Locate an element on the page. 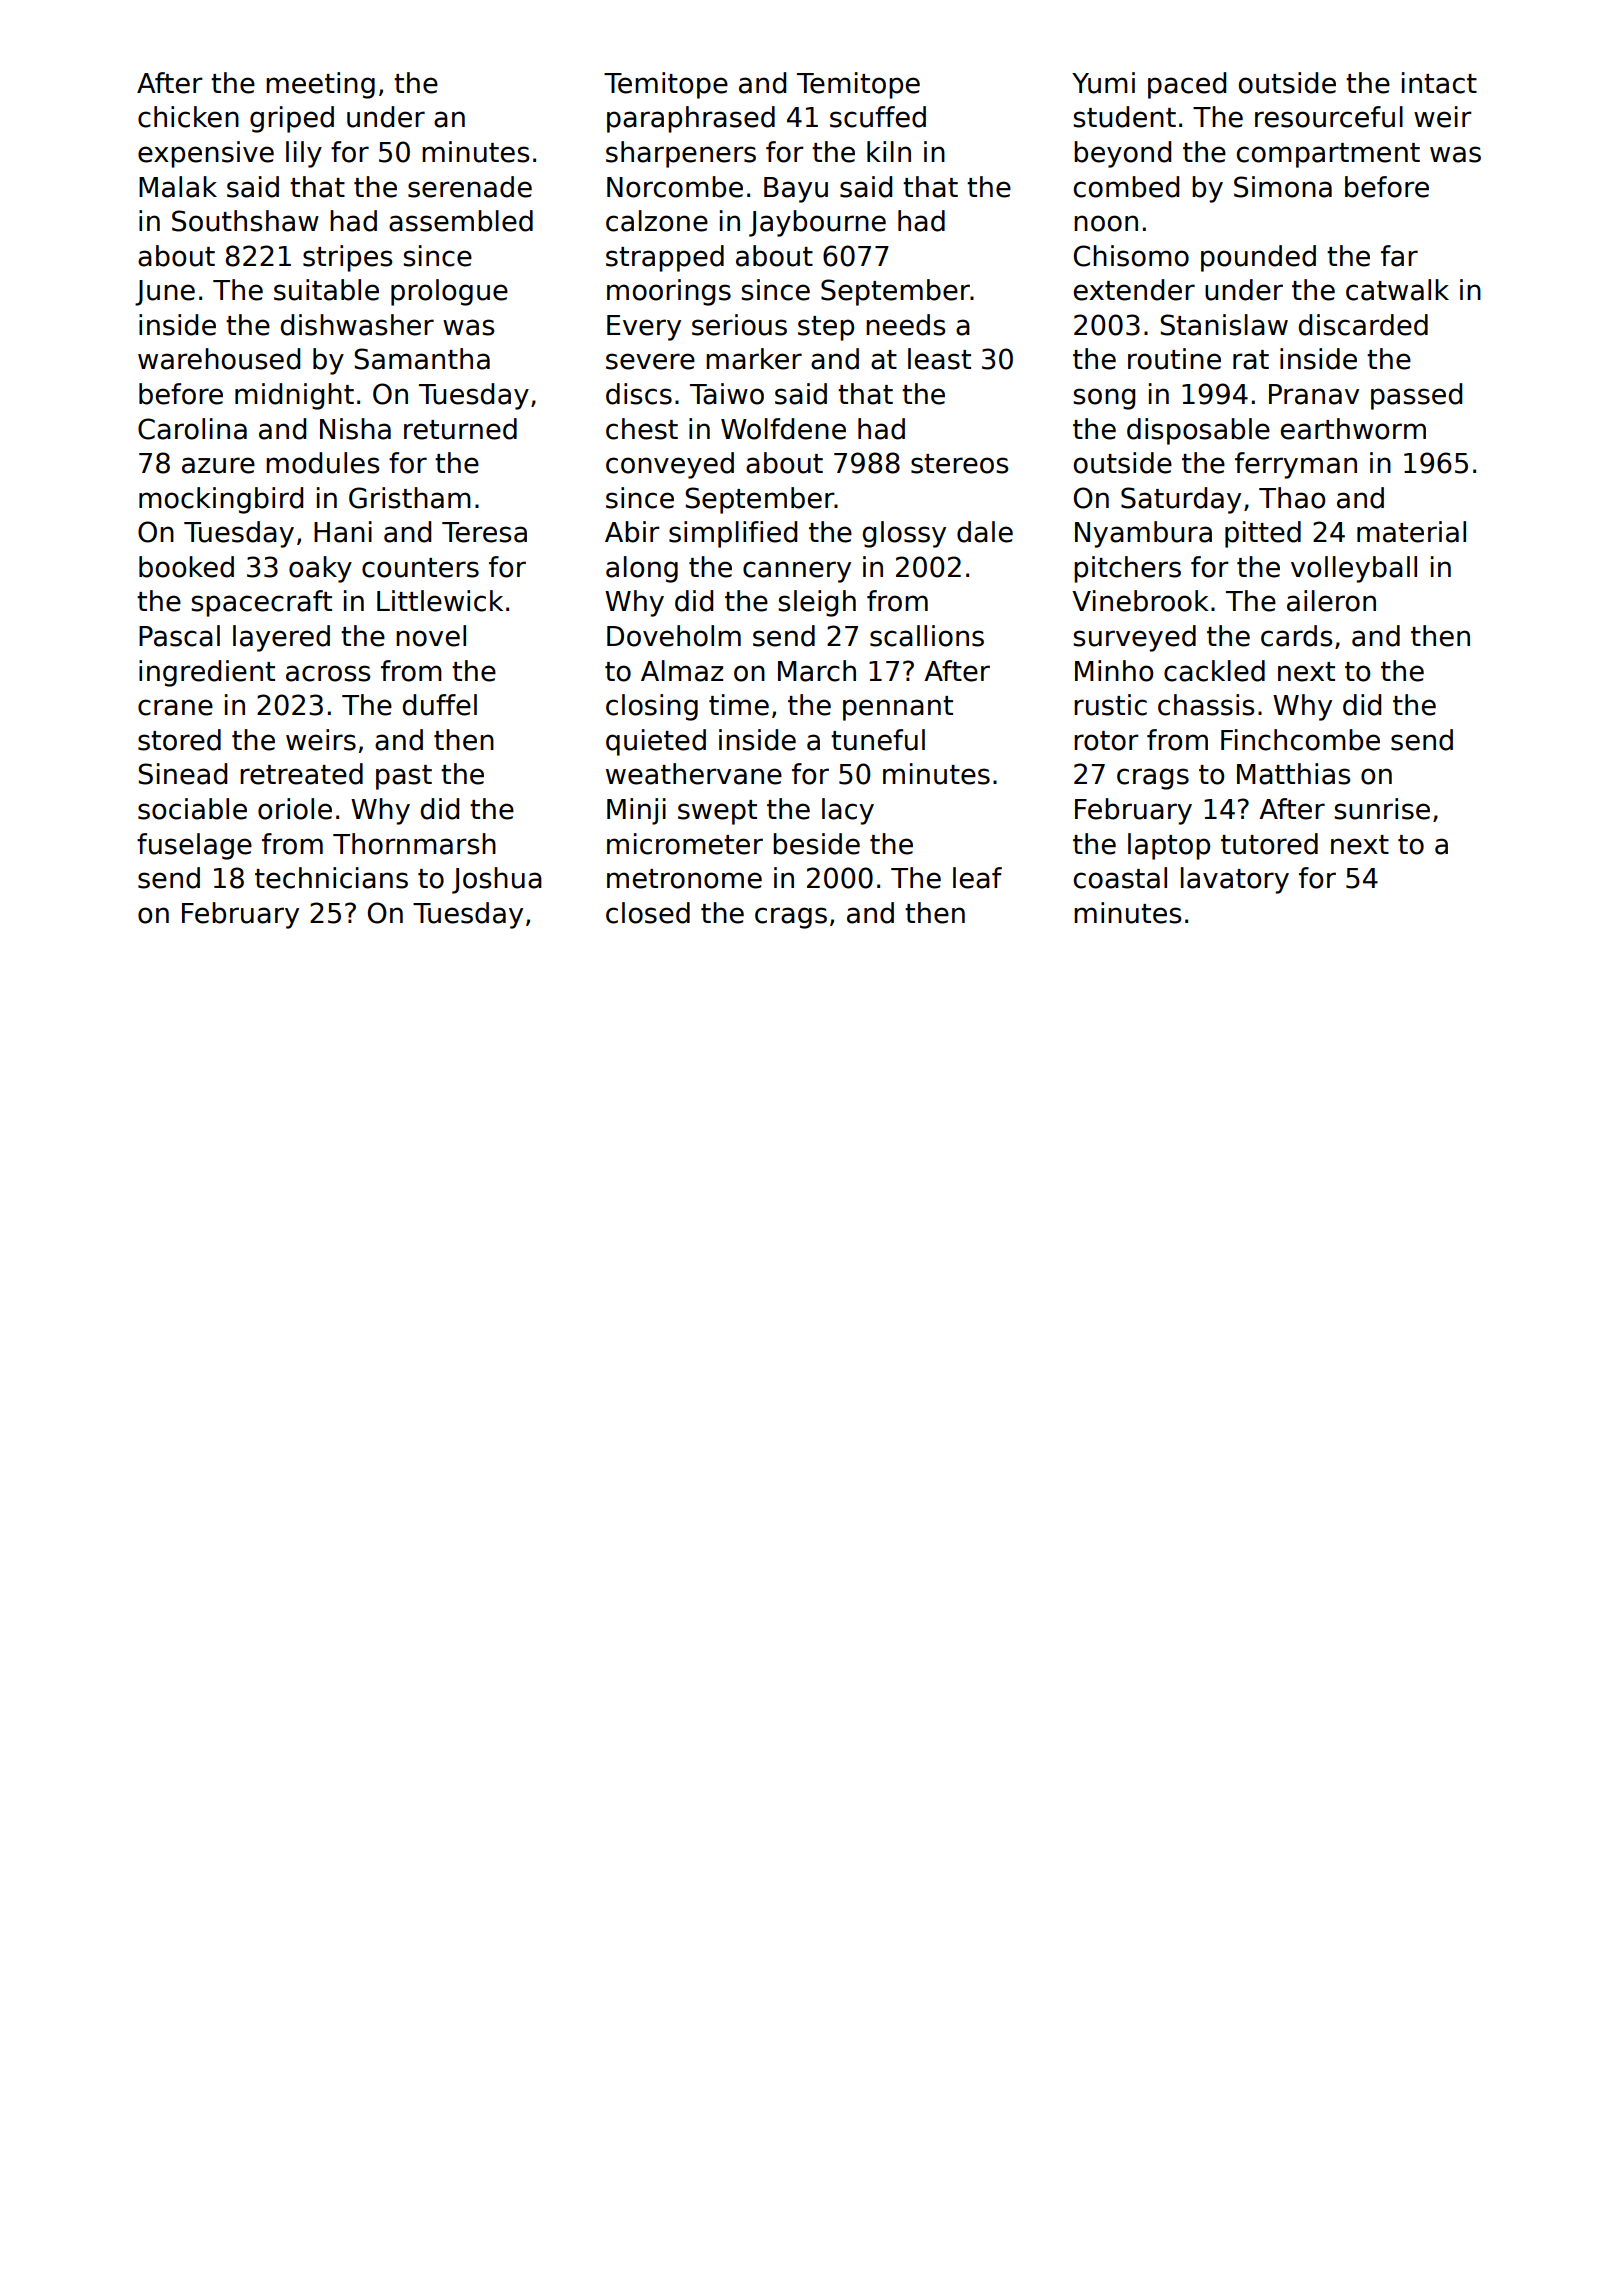 Image resolution: width=1620 pixels, height=2292 pixels. paced is located at coordinates (1187, 85).
